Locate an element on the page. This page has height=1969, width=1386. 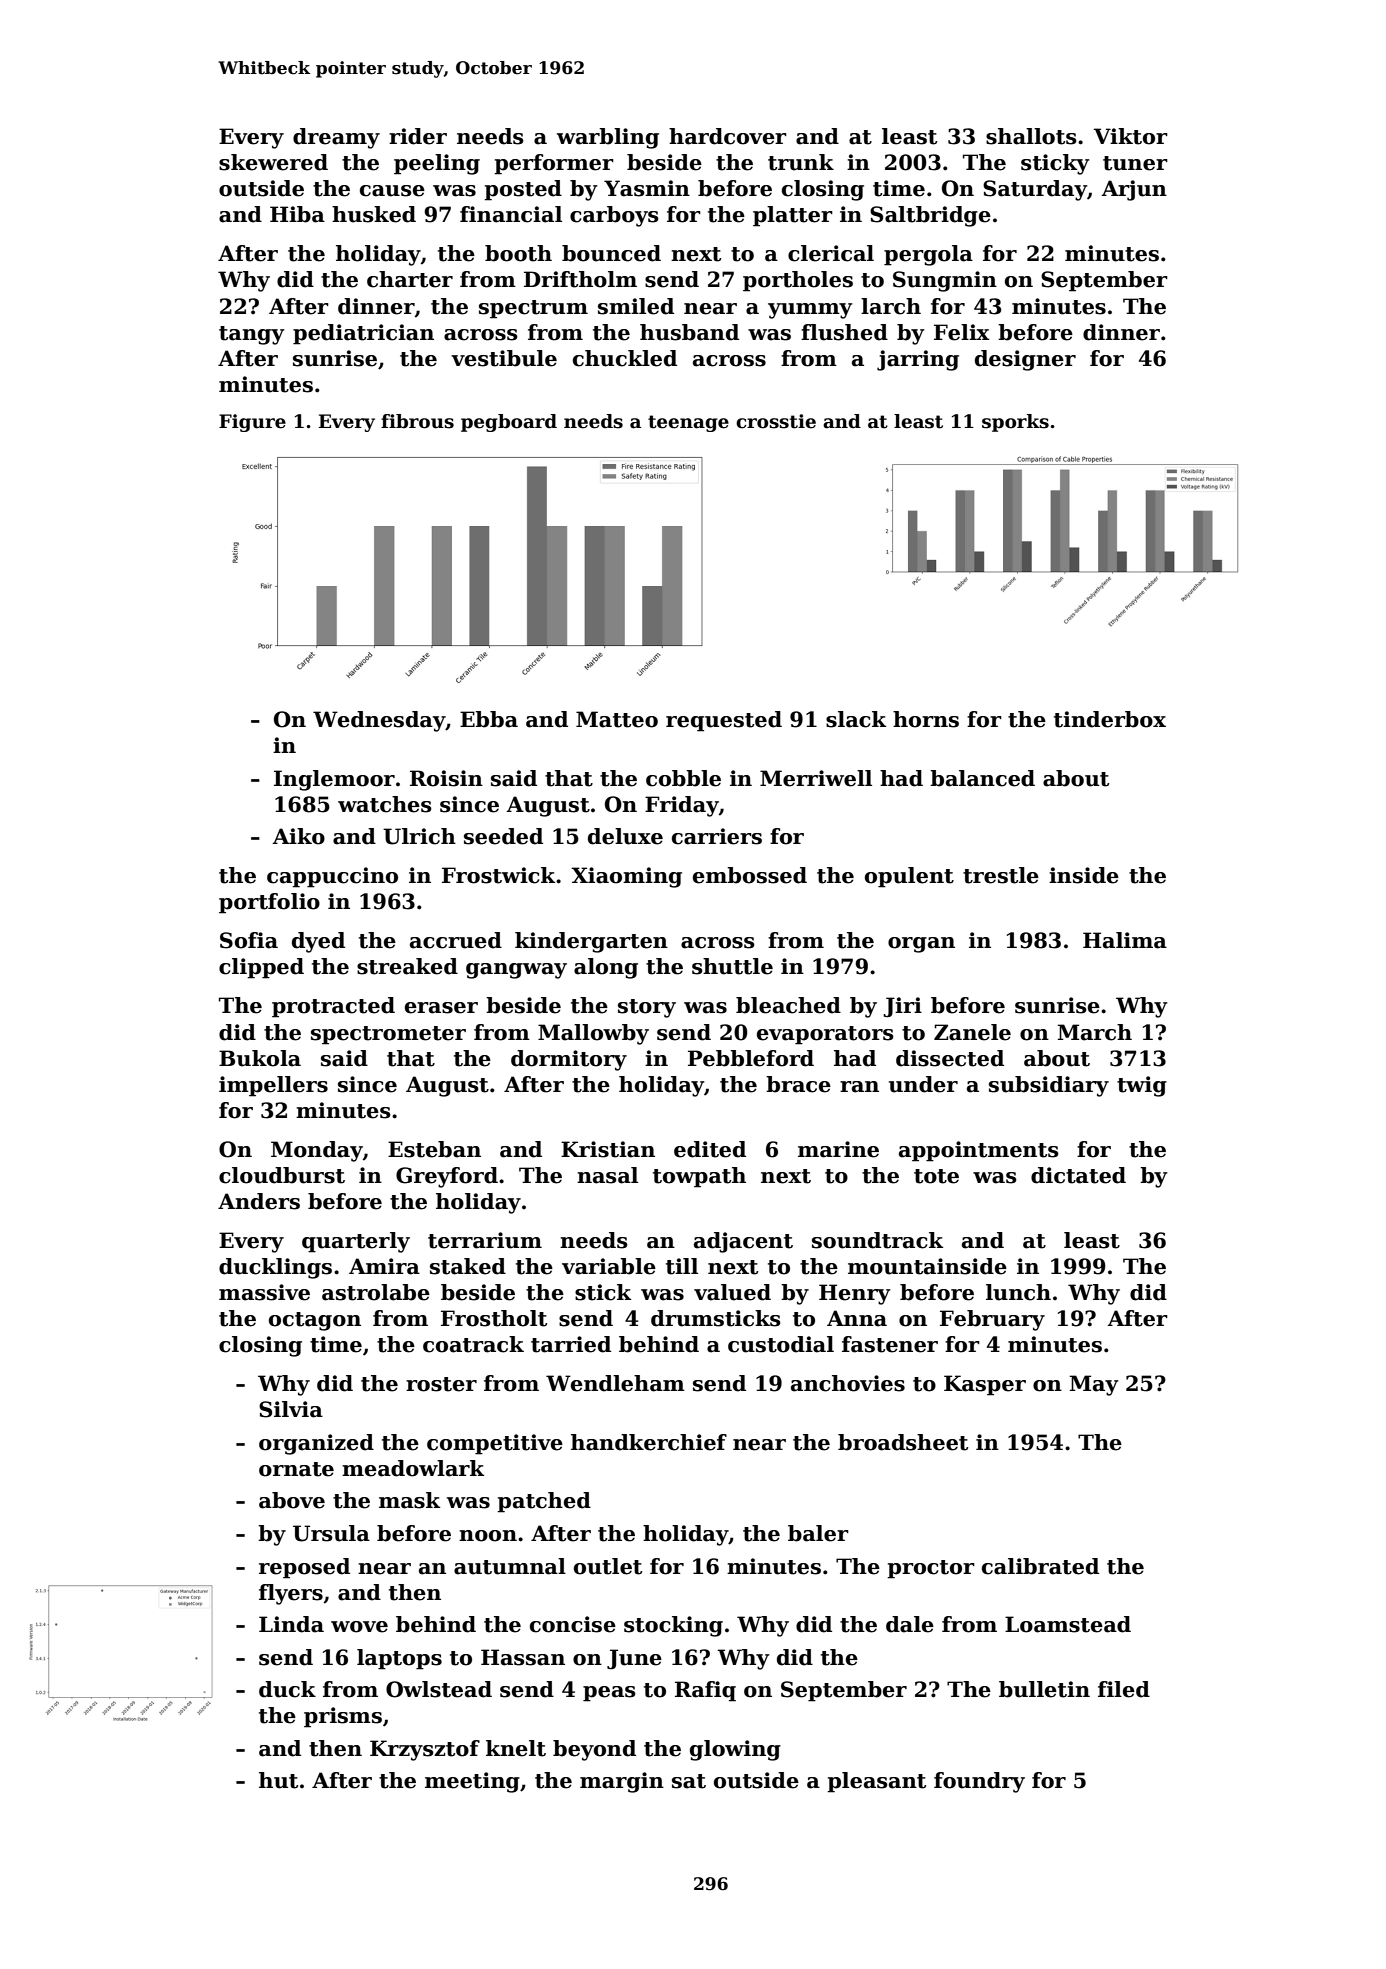
tangy is located at coordinates (252, 335).
